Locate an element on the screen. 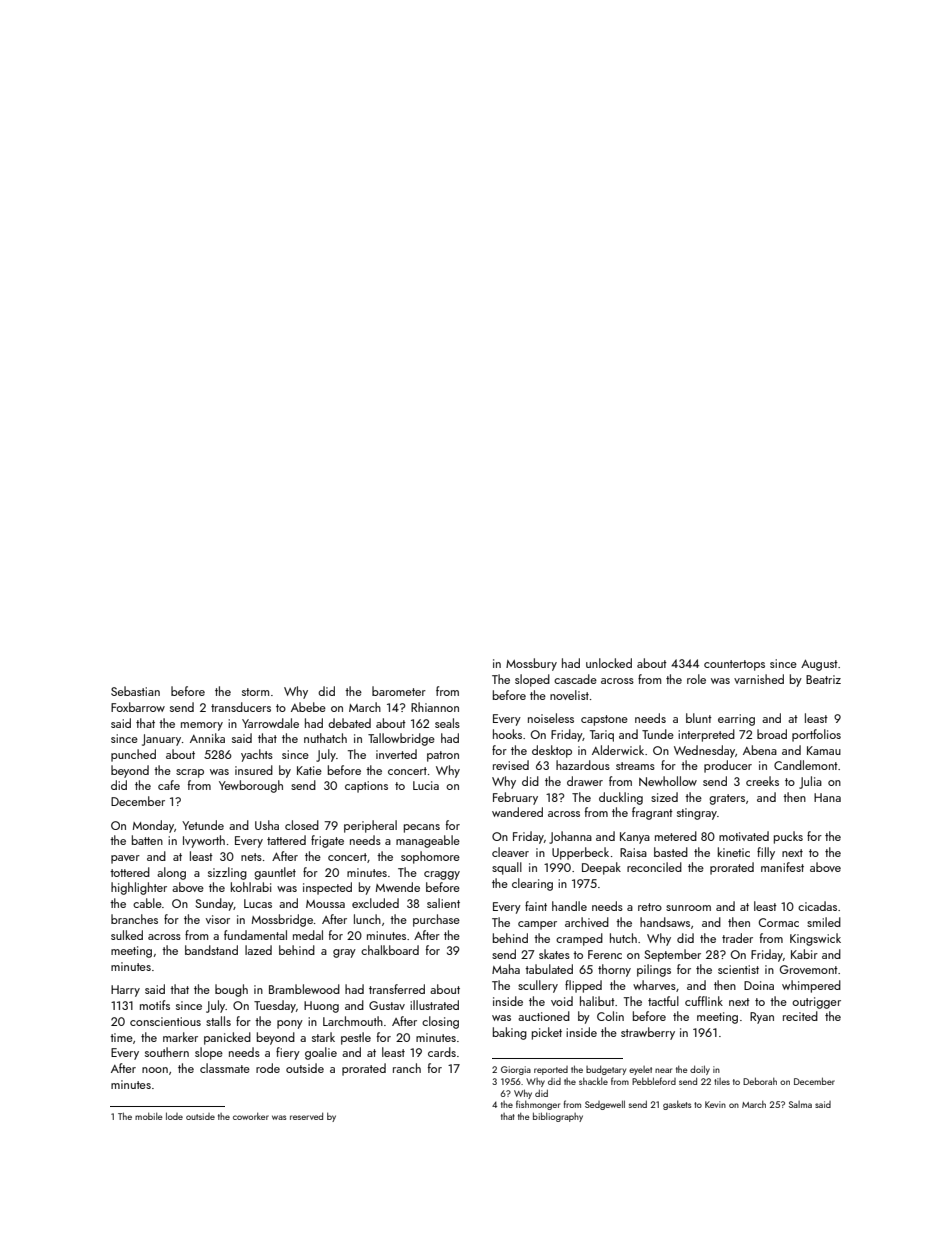 This screenshot has height=1233, width=952. transferred is located at coordinates (397, 989).
